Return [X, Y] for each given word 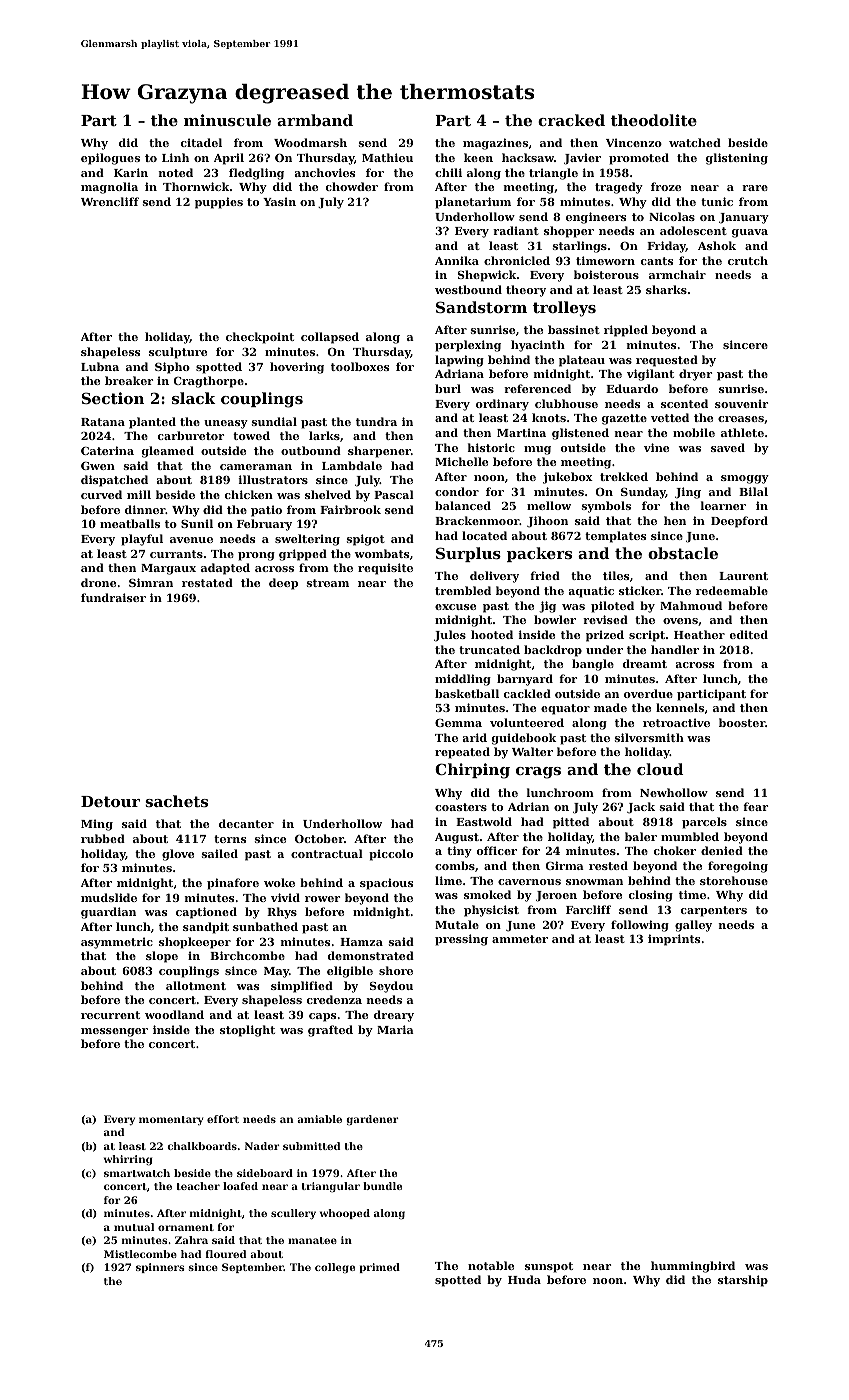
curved [101, 494]
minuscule [227, 120]
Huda [524, 1279]
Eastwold [484, 821]
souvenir [741, 403]
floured [226, 1254]
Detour [110, 801]
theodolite [654, 120]
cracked [571, 120]
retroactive [676, 722]
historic [491, 447]
